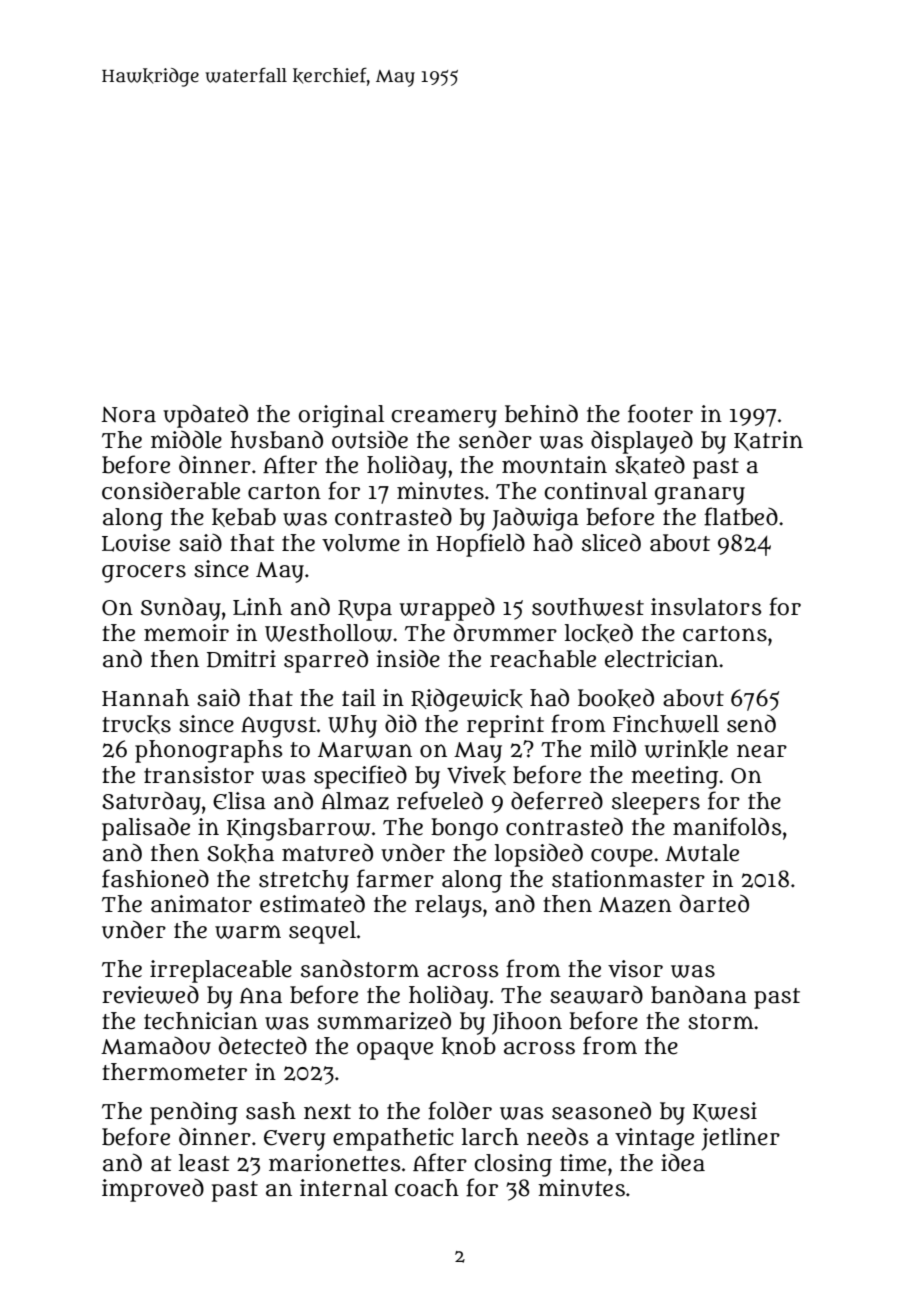  Describe the element at coordinates (171, 490) in the page. I see `considerable` at that location.
